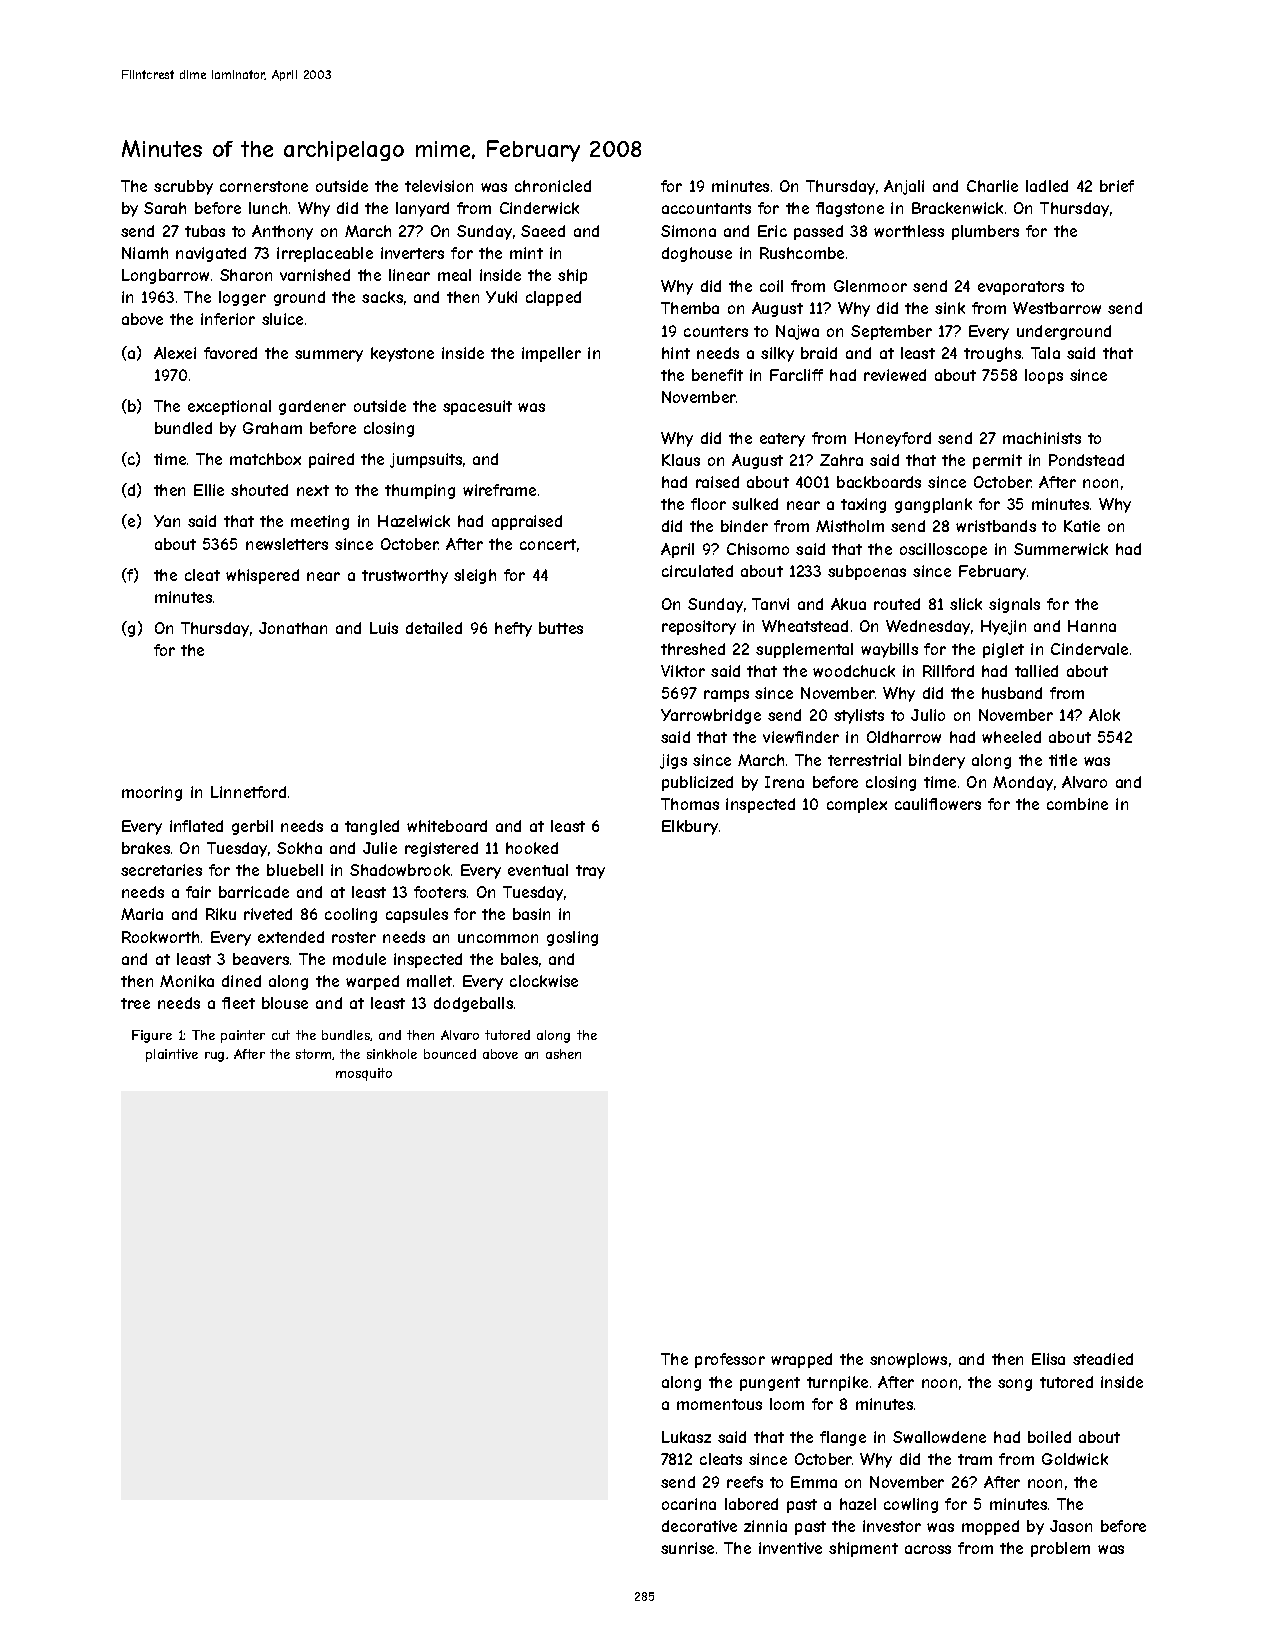 The width and height of the screenshot is (1269, 1642). What do you see at coordinates (384, 628) in the screenshot?
I see `Luis` at bounding box center [384, 628].
